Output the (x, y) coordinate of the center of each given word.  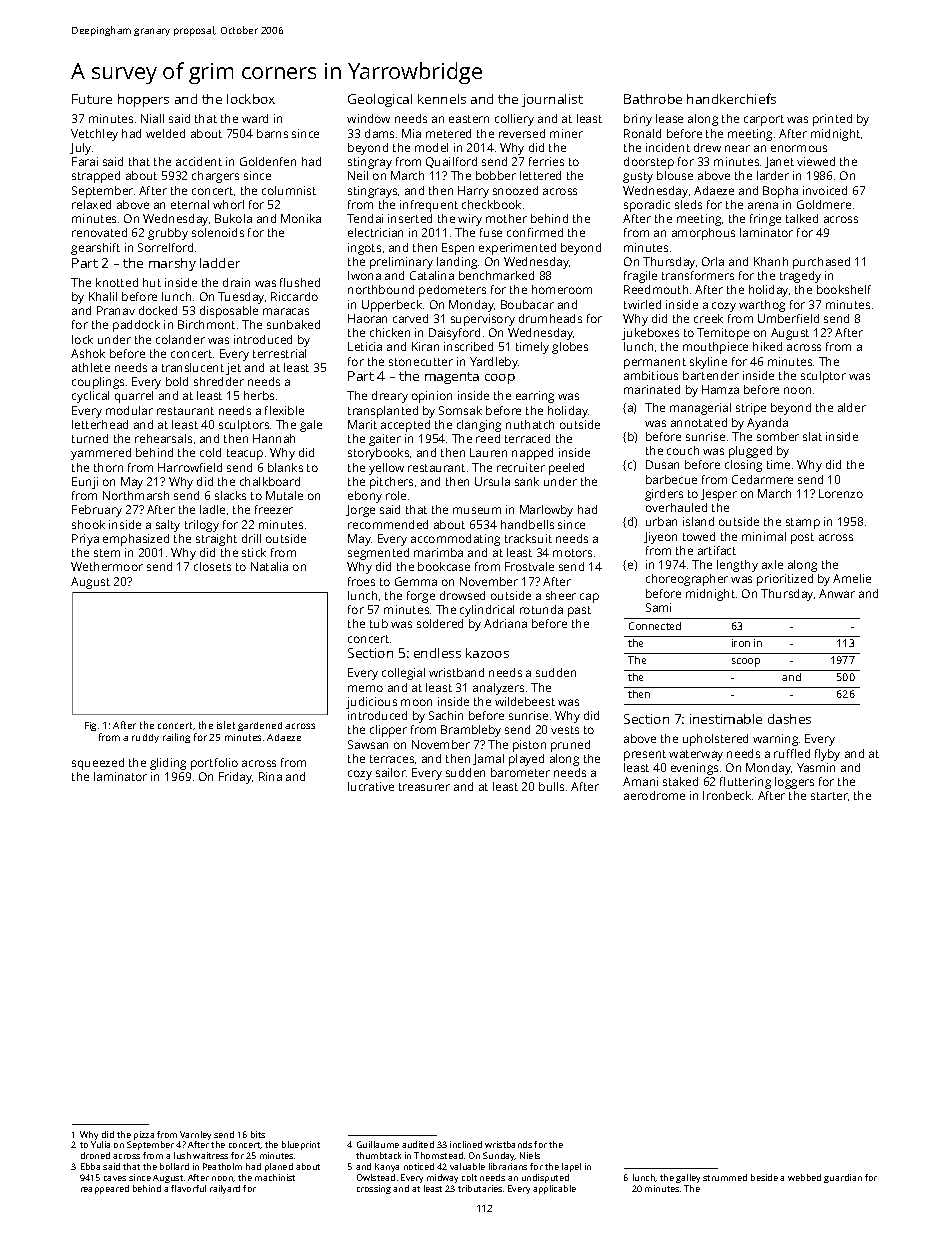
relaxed (91, 204)
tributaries (480, 1188)
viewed (816, 161)
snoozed (515, 190)
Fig (90, 726)
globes (570, 348)
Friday (235, 778)
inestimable (726, 719)
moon (416, 702)
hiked (767, 346)
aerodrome (654, 795)
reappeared (105, 1189)
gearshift (95, 249)
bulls (551, 786)
